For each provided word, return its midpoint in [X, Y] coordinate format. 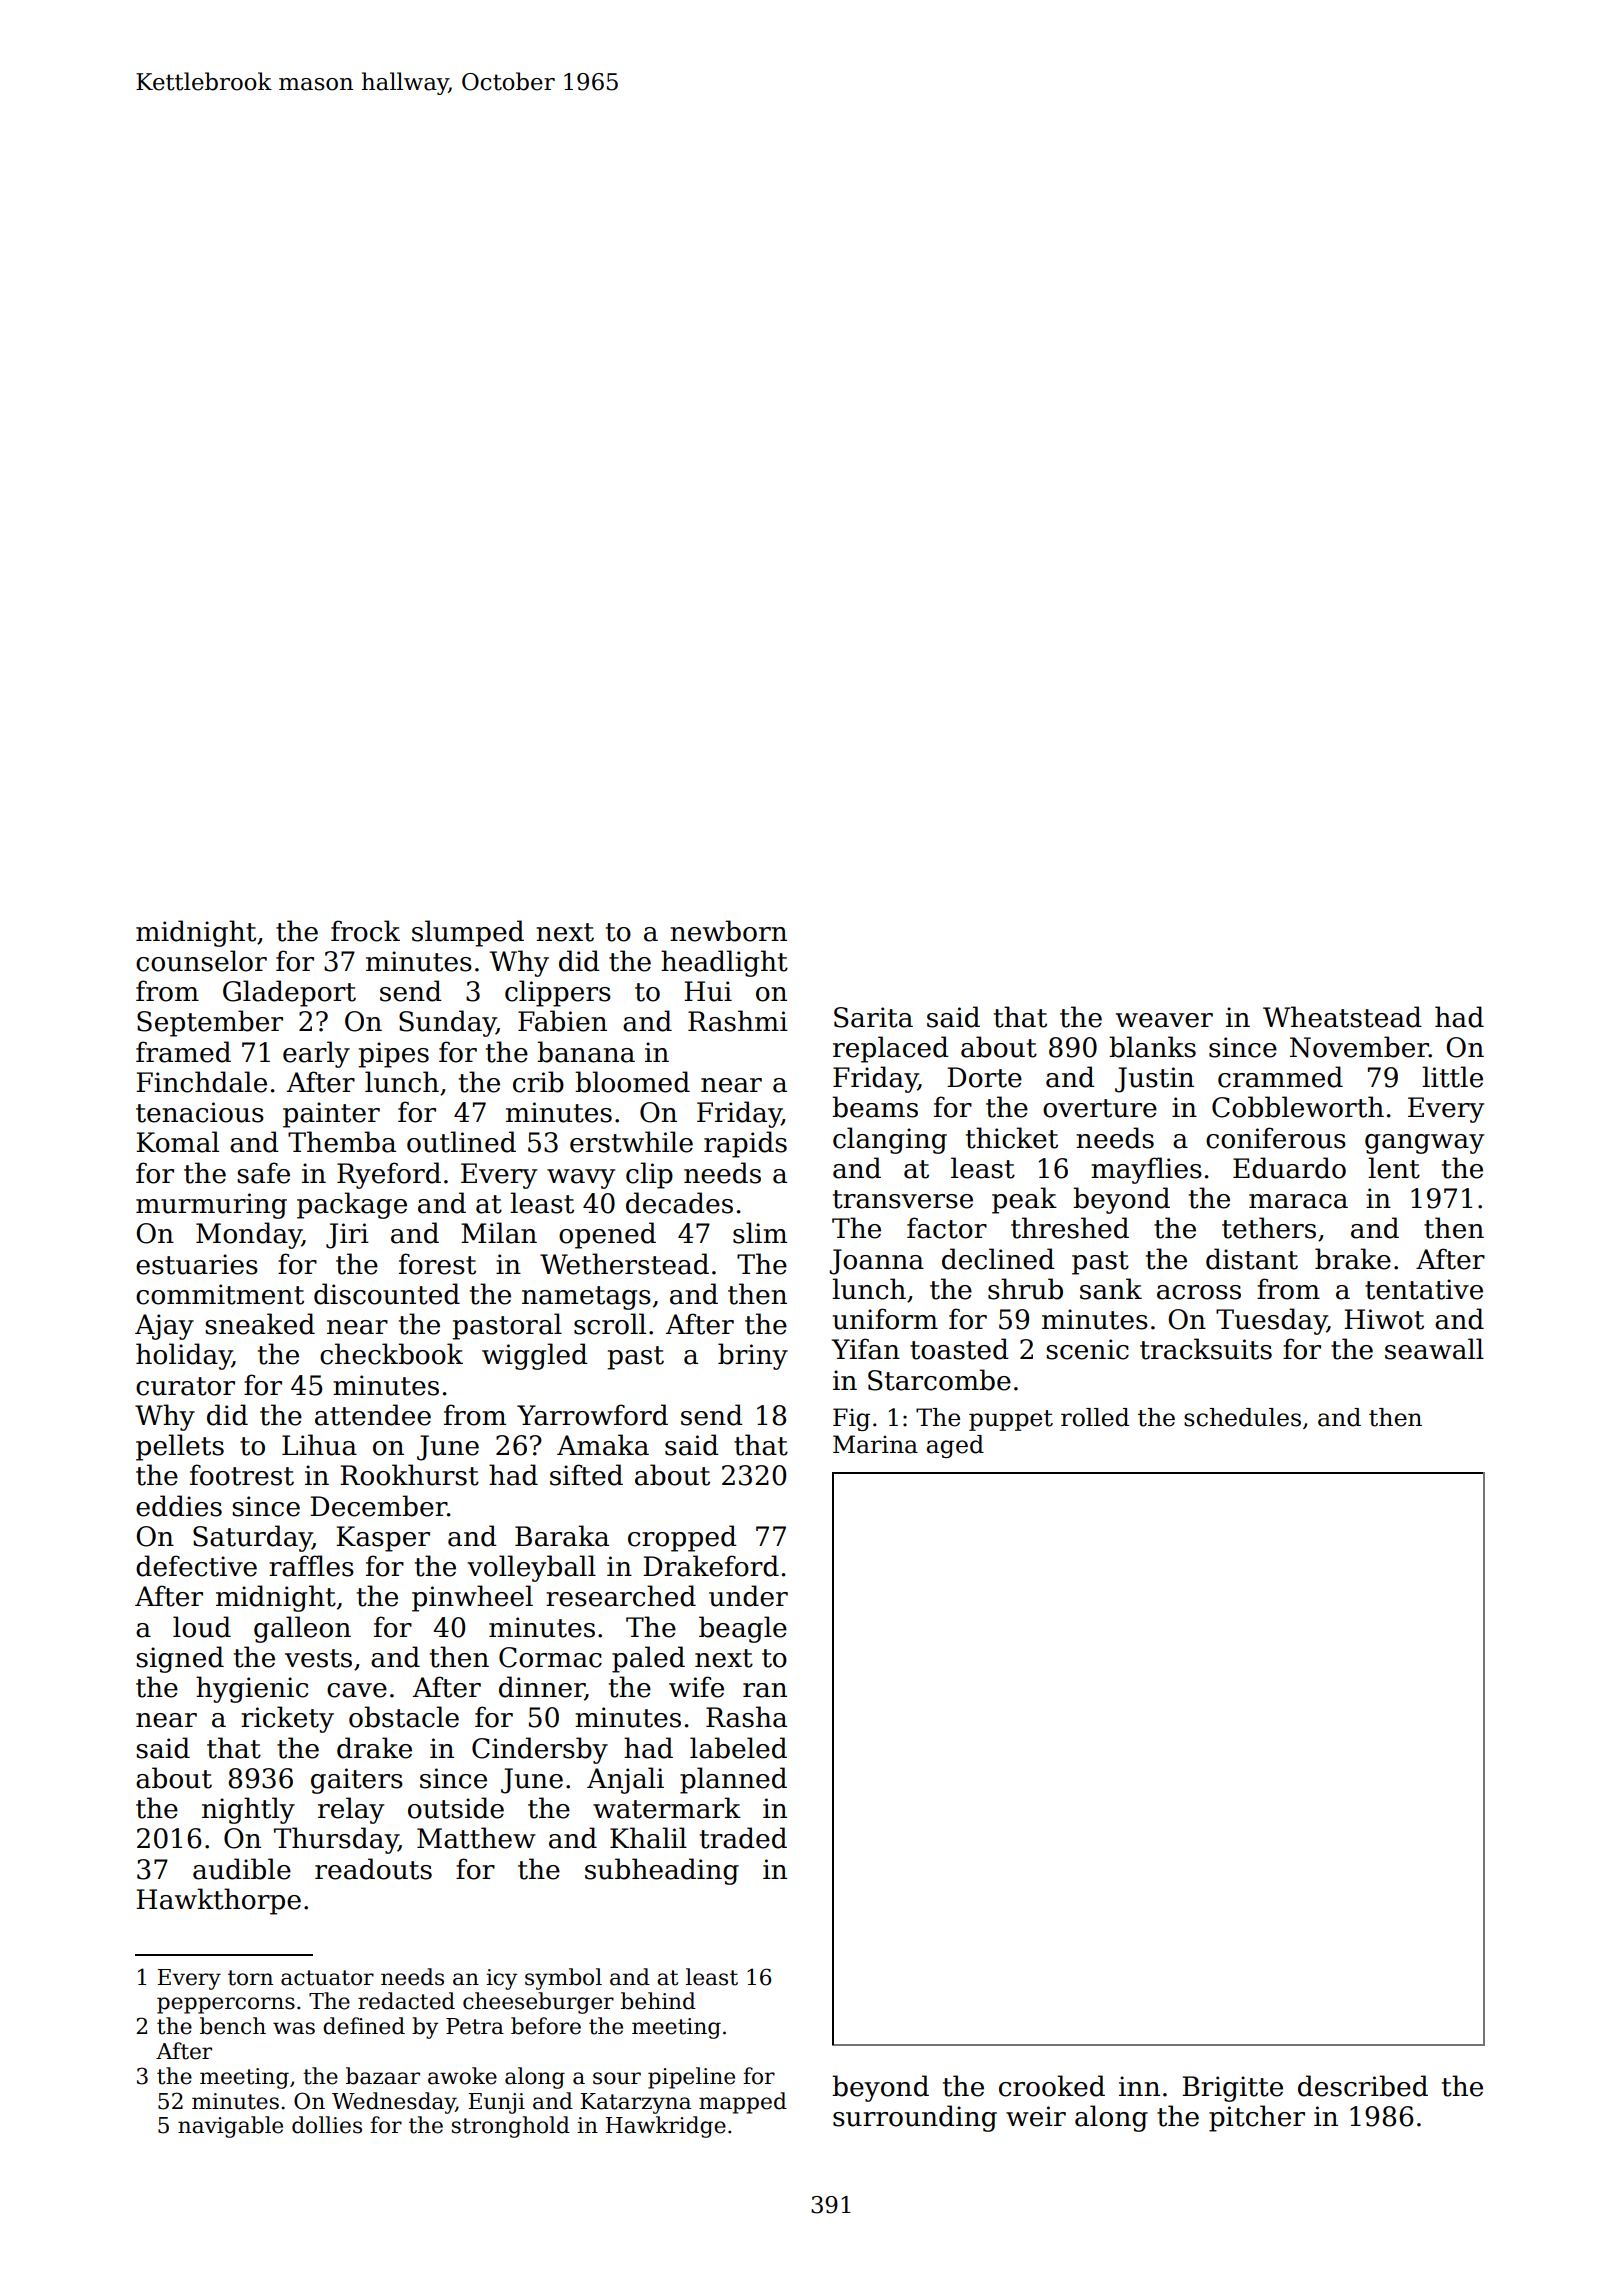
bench [233, 2026]
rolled [1095, 1417]
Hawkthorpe [218, 1901]
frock [365, 931]
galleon [302, 1629]
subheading [662, 1871]
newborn [728, 931]
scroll [610, 1324]
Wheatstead [1342, 1017]
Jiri [347, 1236]
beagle [743, 1629]
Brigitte [1232, 2089]
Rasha [746, 1717]
